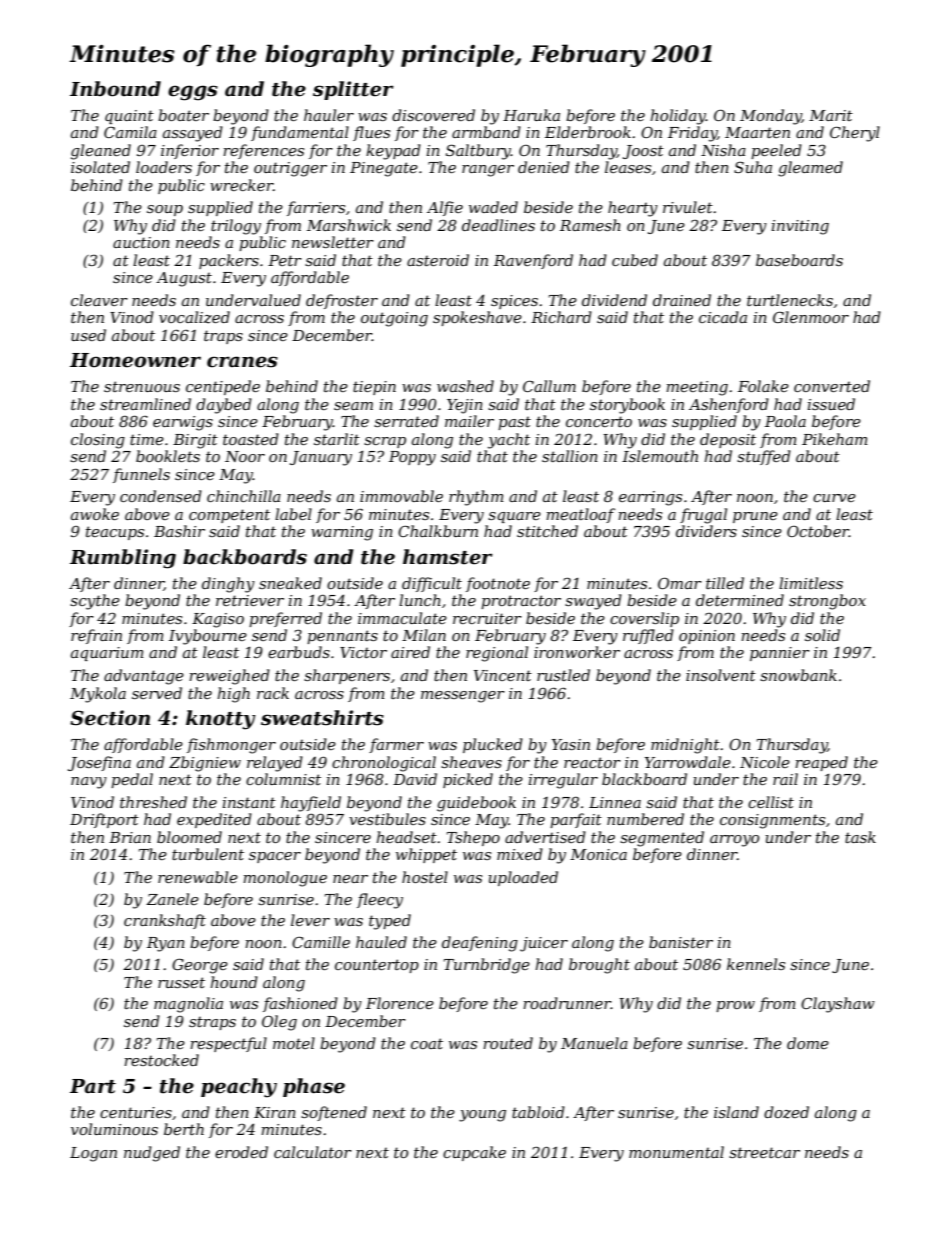 The width and height of the screenshot is (952, 1233). What do you see at coordinates (101, 152) in the screenshot?
I see `gleaned` at bounding box center [101, 152].
